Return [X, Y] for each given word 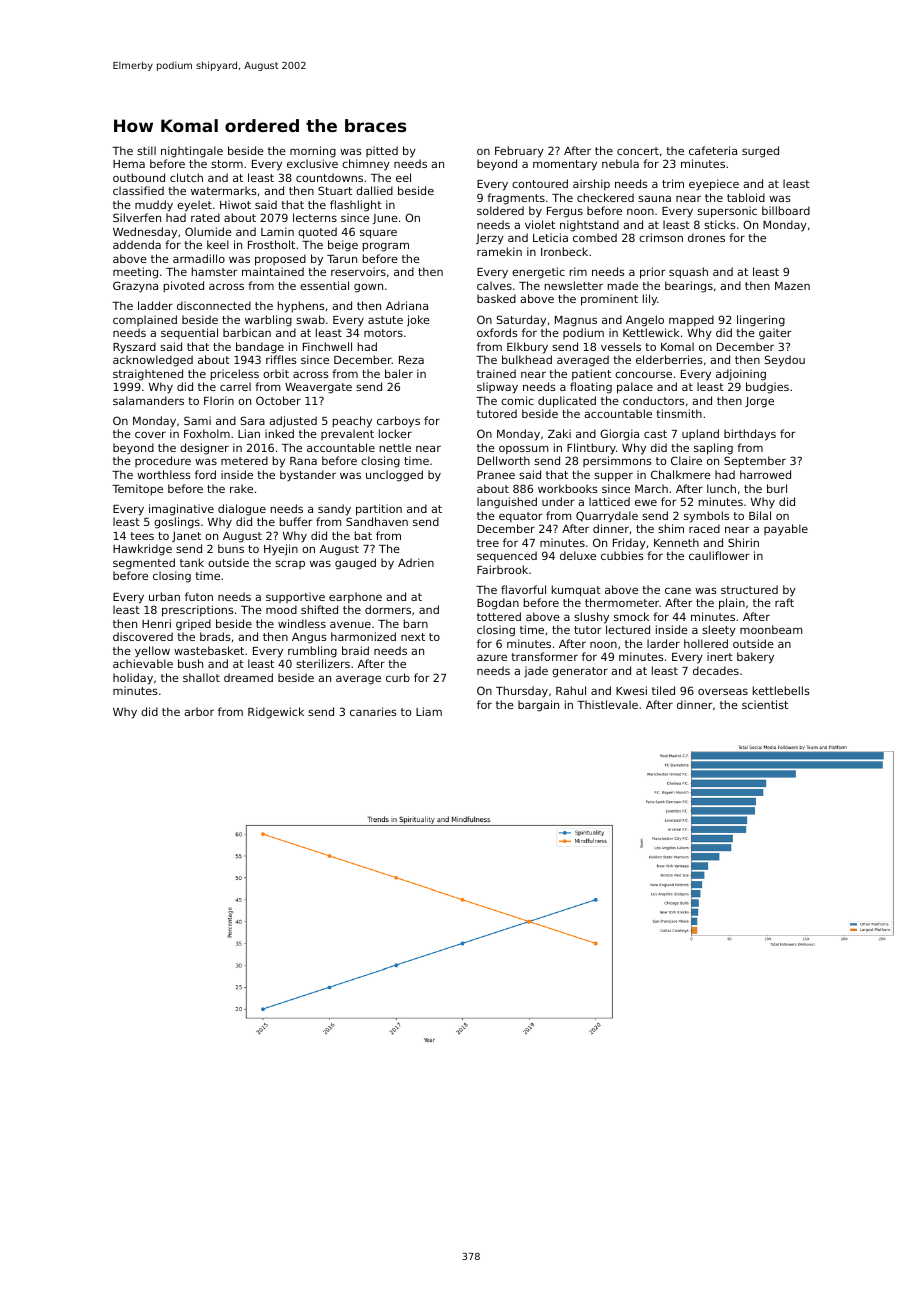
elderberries [669, 359]
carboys [398, 422]
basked [496, 298]
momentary [565, 165]
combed [595, 237]
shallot [201, 677]
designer [204, 449]
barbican [247, 332]
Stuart [335, 190]
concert [638, 151]
